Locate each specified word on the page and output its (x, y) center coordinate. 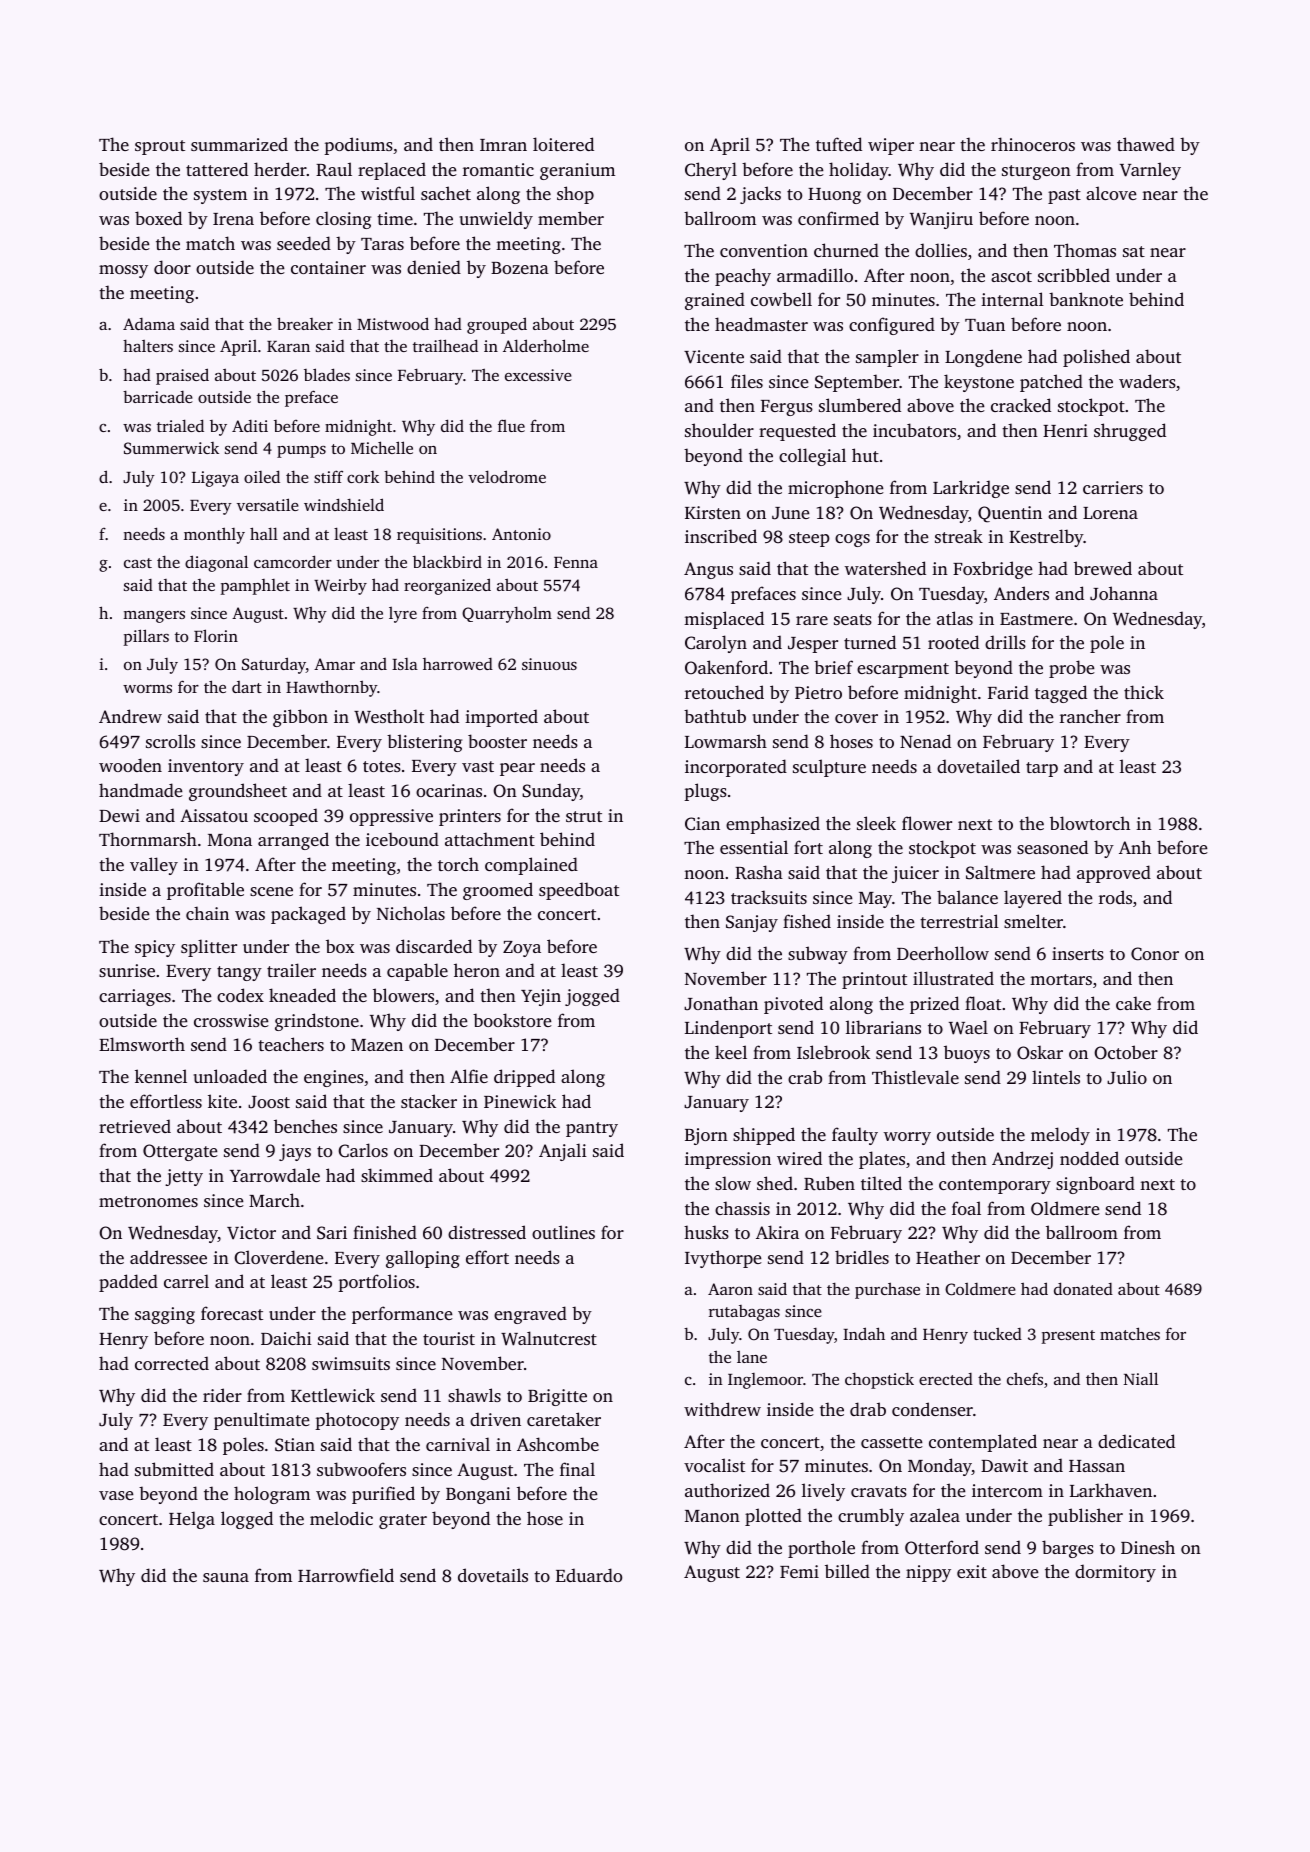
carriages (135, 997)
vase (116, 1495)
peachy (743, 277)
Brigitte (557, 1397)
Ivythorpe (723, 1259)
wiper (891, 146)
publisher (1085, 1517)
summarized (239, 144)
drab (868, 1409)
